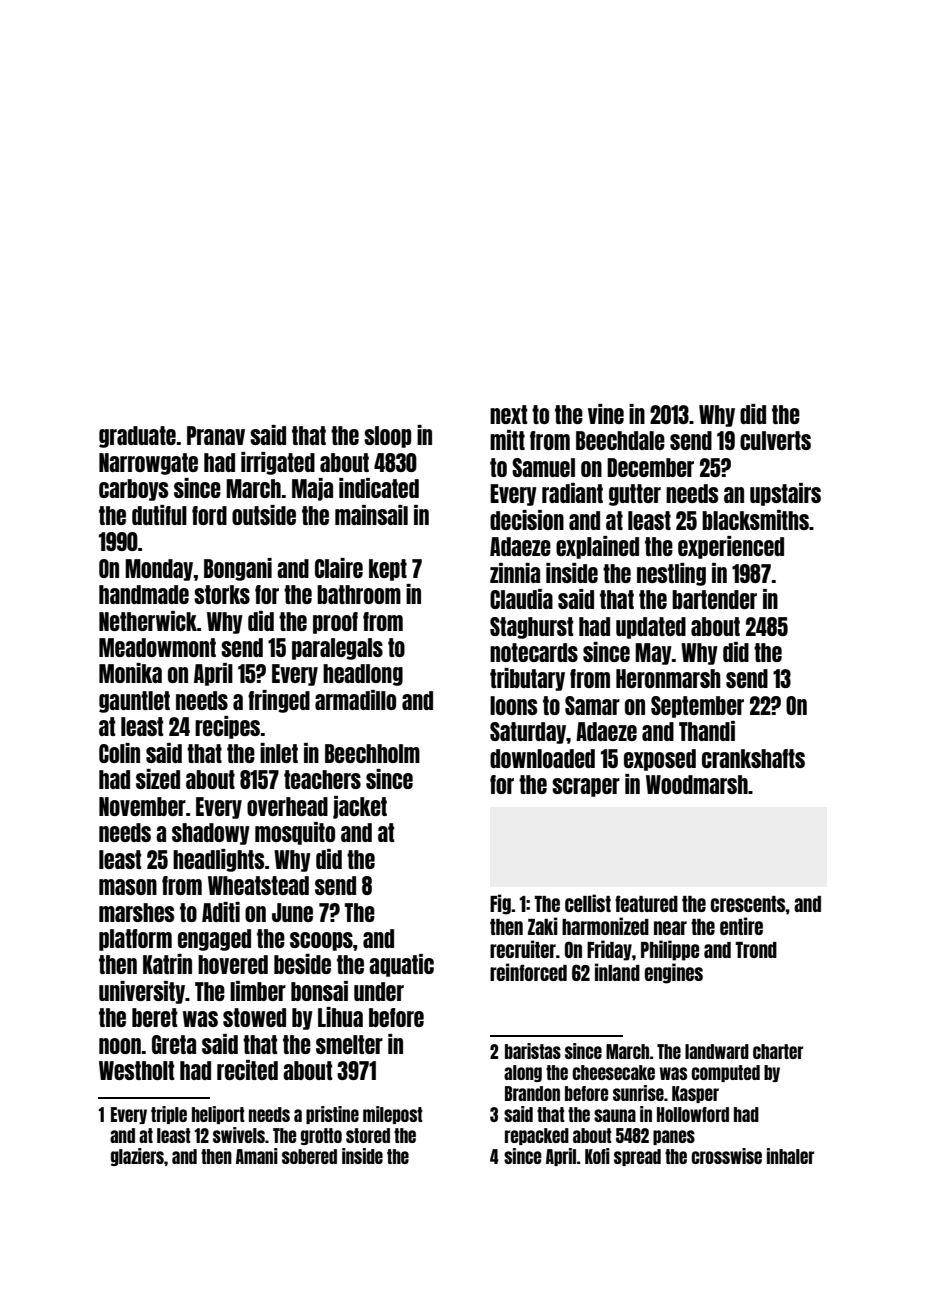 Image resolution: width=926 pixels, height=1313 pixels. What do you see at coordinates (302, 964) in the screenshot?
I see `beside` at bounding box center [302, 964].
